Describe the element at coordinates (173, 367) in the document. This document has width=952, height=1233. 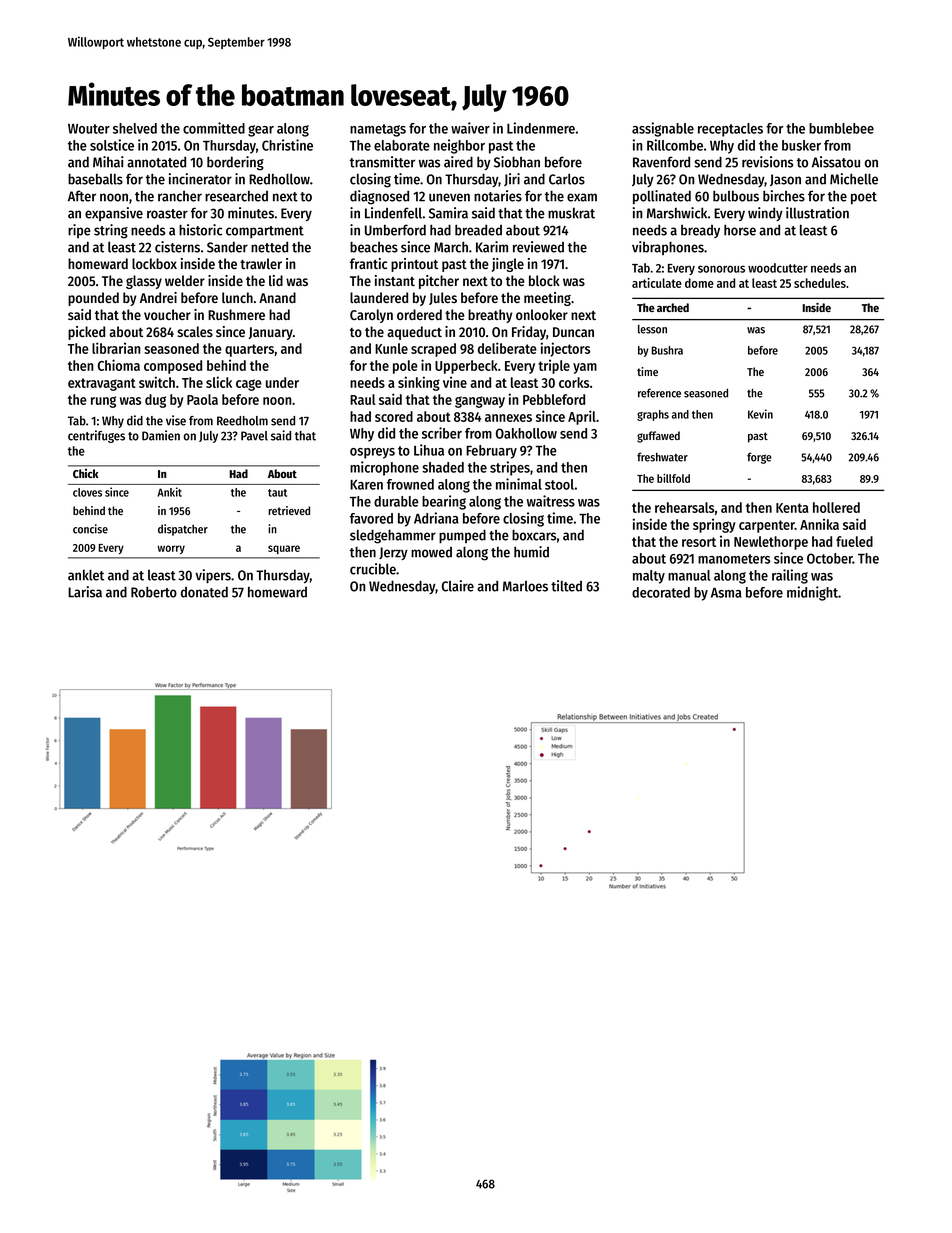
I see `composed` at that location.
